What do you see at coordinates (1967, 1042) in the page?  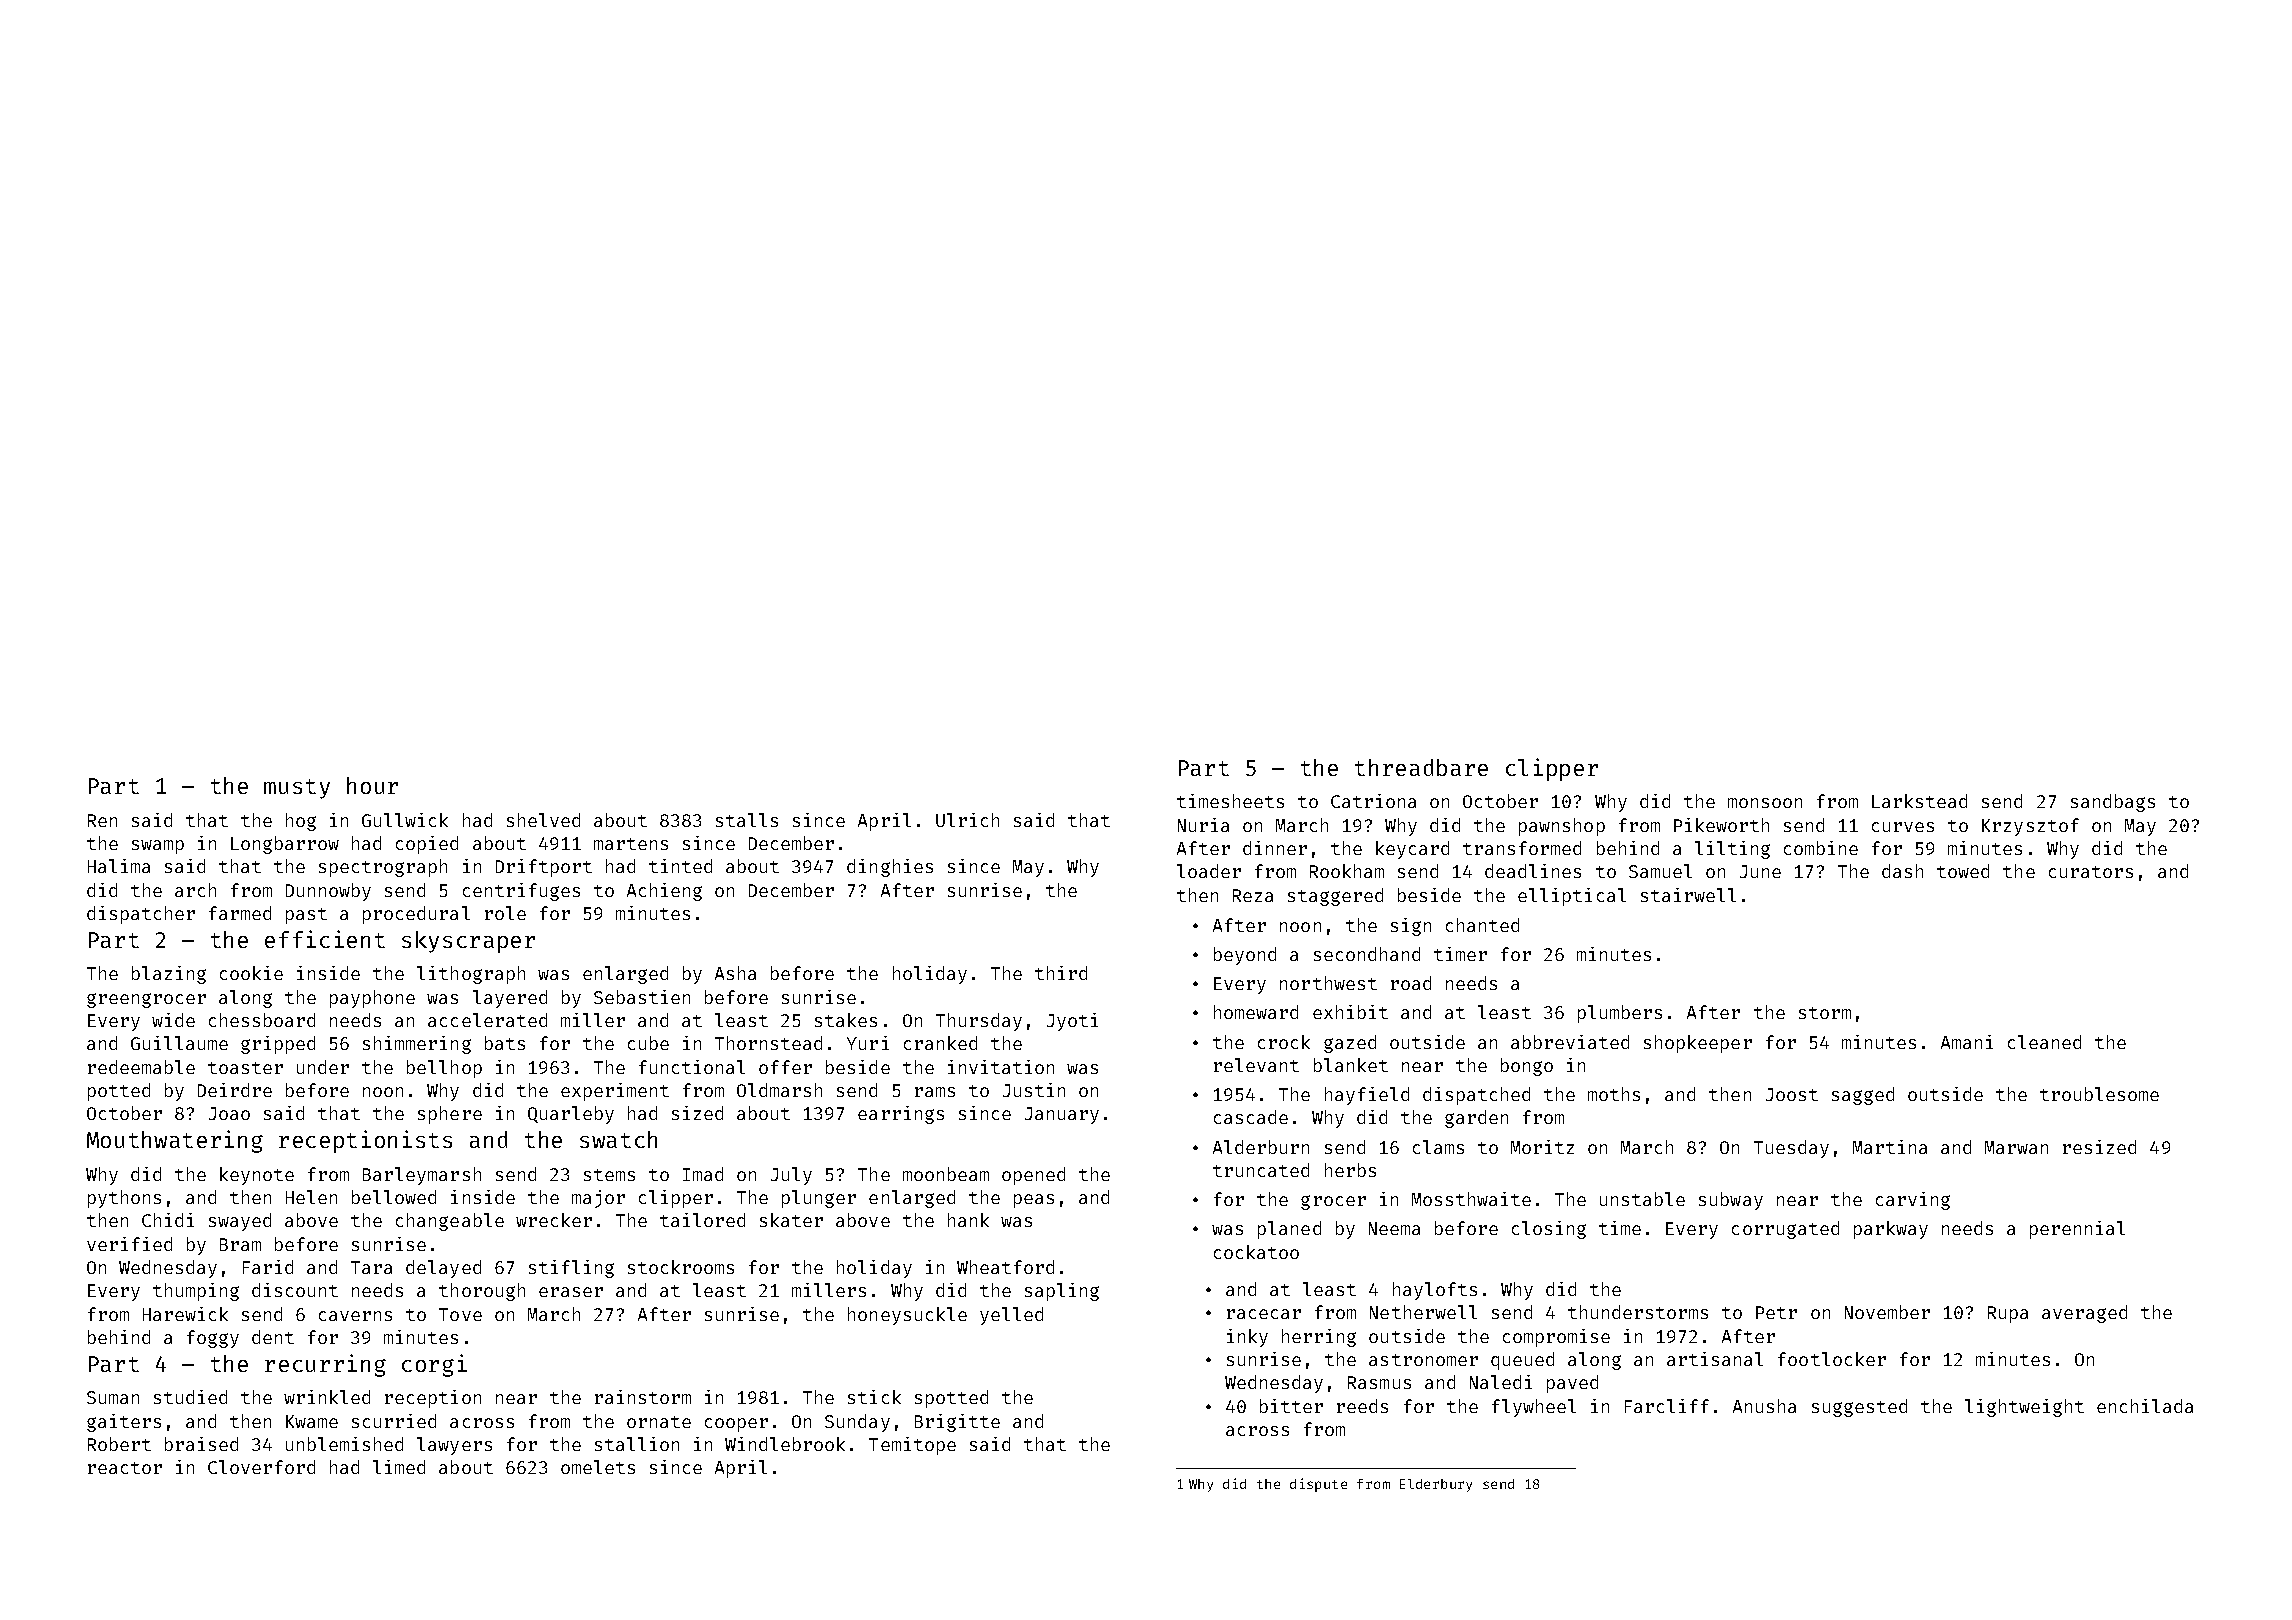 I see `Amani` at bounding box center [1967, 1042].
